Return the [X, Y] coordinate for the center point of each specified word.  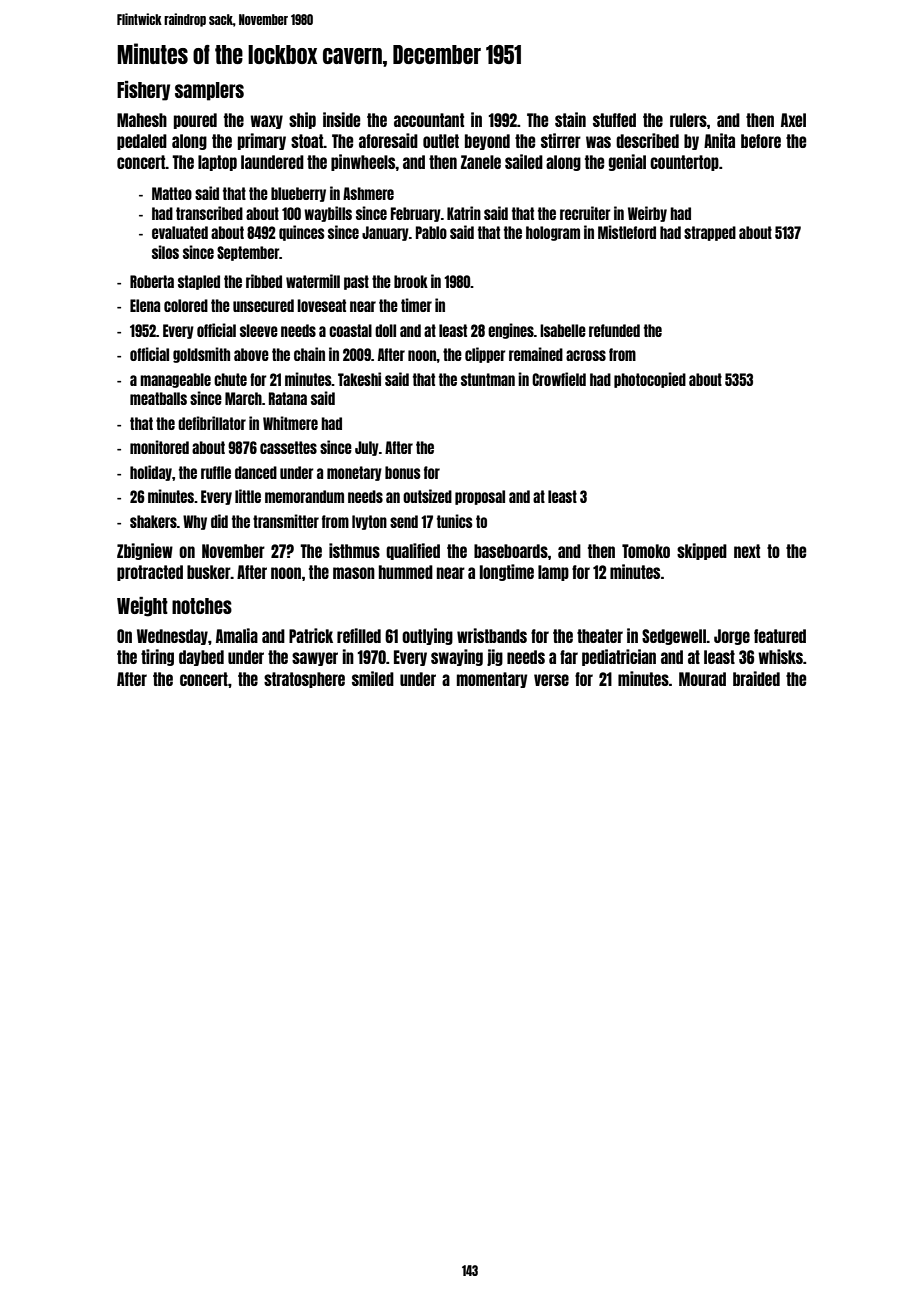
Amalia [237, 635]
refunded [614, 330]
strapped [710, 233]
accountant [429, 120]
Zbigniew [145, 551]
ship [302, 120]
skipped [702, 551]
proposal [480, 497]
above [251, 354]
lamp [553, 573]
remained [536, 354]
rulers [688, 120]
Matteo [172, 193]
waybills [328, 214]
